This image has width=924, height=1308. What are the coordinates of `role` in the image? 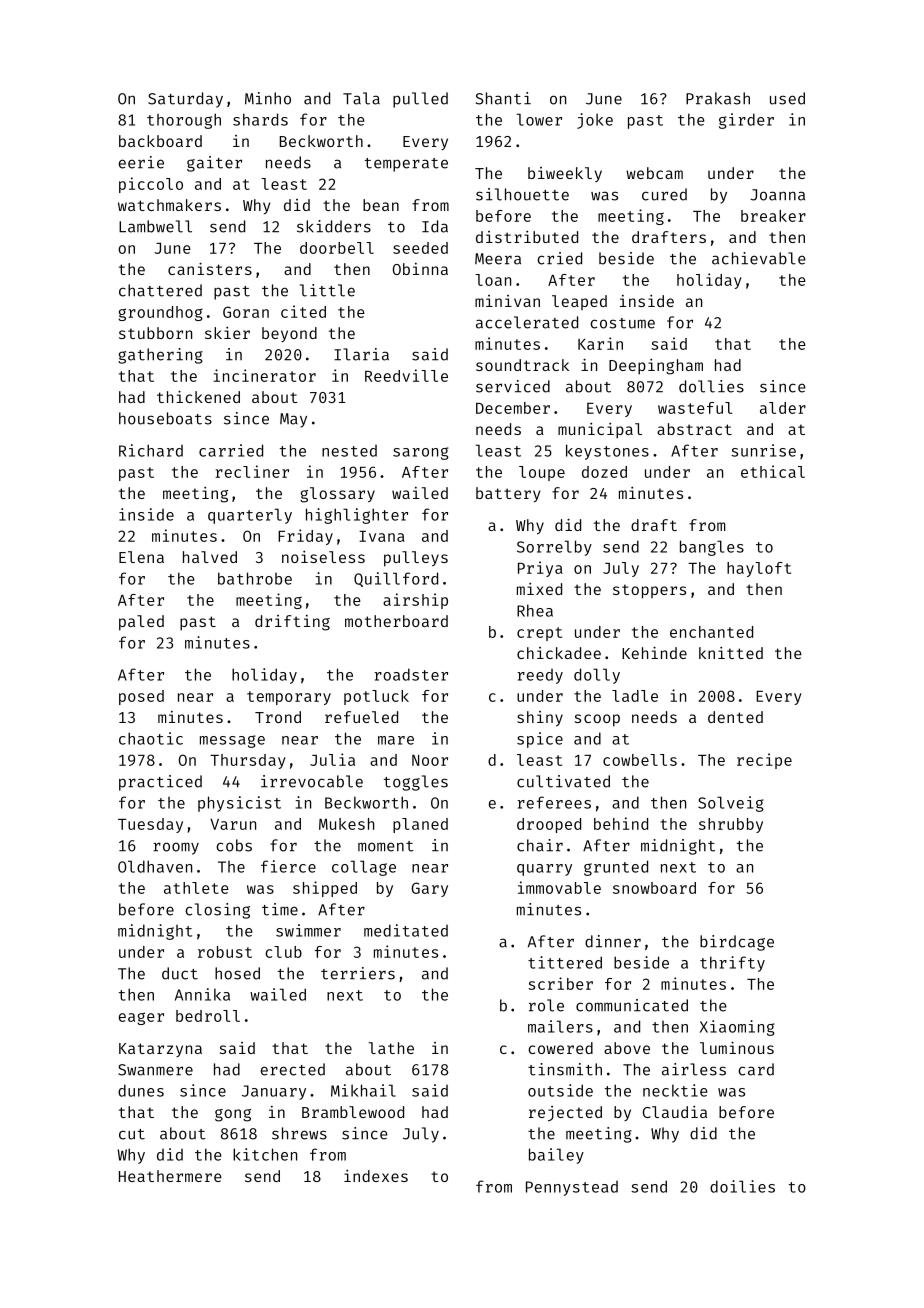 It's located at (546, 1005).
